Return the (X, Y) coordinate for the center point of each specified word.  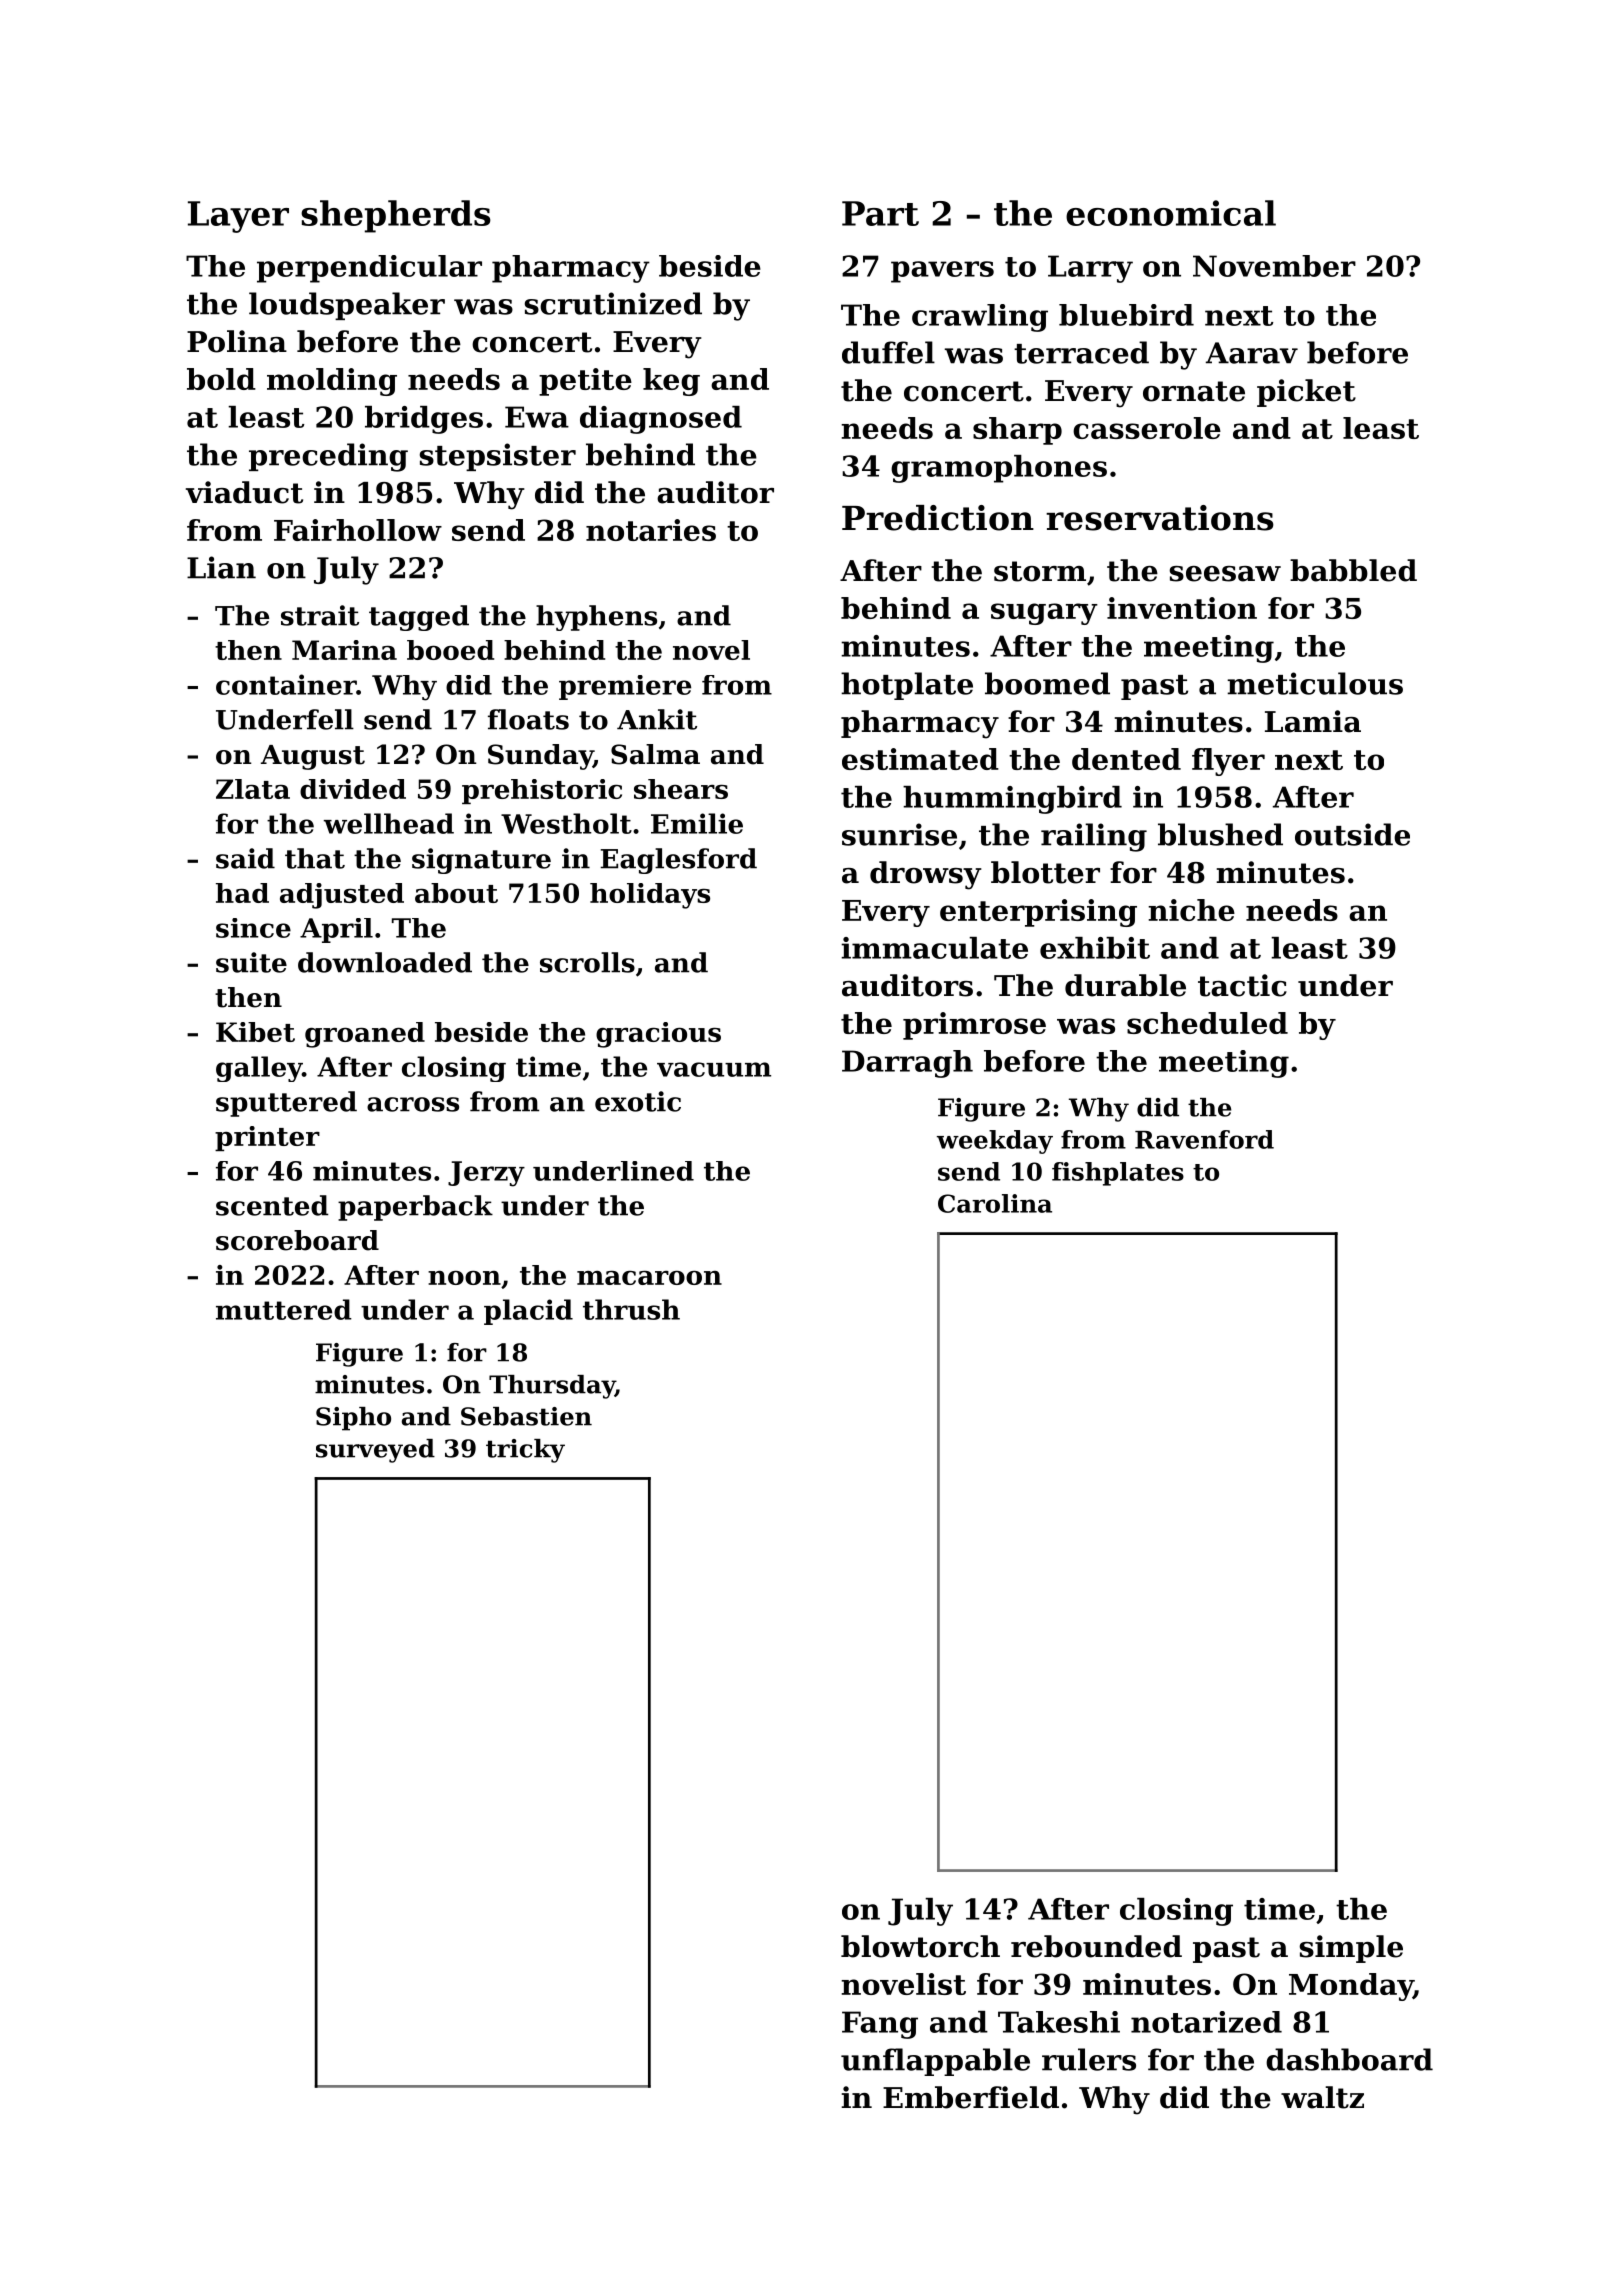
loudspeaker (347, 306)
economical (1171, 213)
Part (880, 213)
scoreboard (297, 1240)
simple (1351, 1949)
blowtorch (920, 1946)
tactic (1242, 985)
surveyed (375, 1451)
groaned (365, 1035)
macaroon (649, 1278)
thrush (631, 1309)
